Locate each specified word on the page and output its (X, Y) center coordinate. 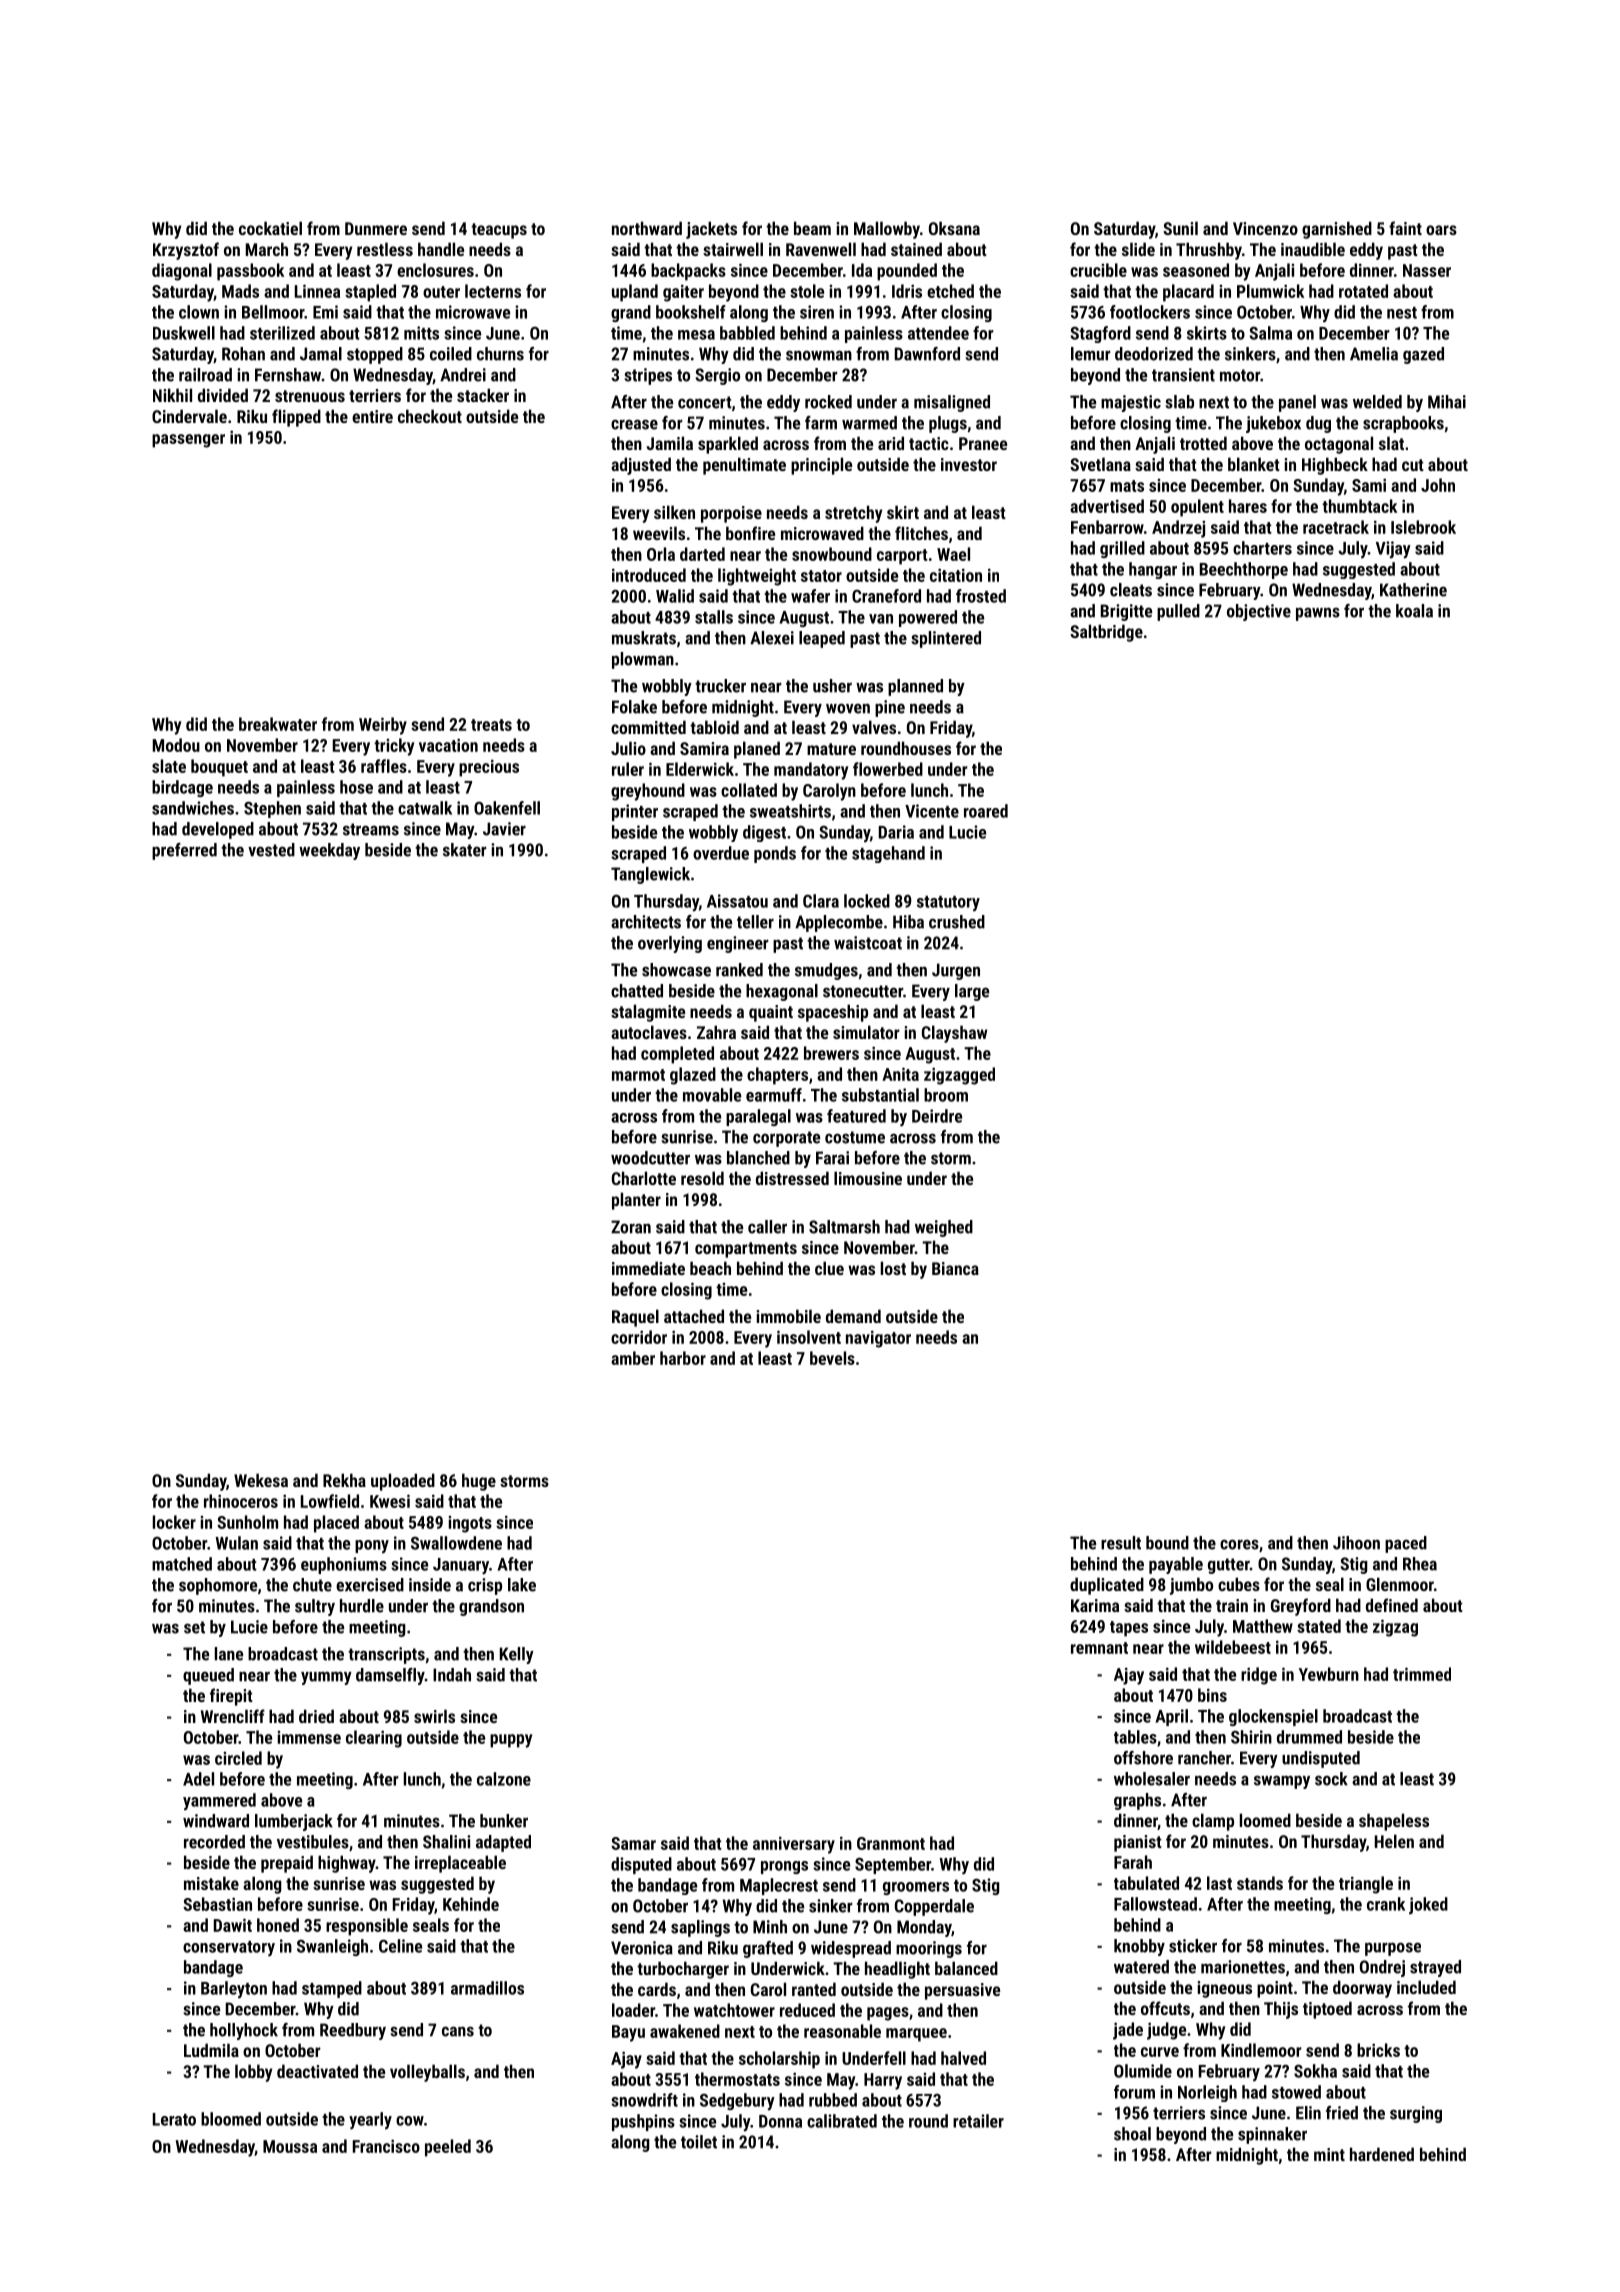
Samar (633, 1843)
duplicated (1107, 1586)
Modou (176, 745)
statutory (948, 903)
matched (182, 1564)
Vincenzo (1265, 228)
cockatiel (270, 228)
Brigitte (1126, 612)
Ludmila (211, 2050)
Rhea (1420, 1564)
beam (812, 228)
